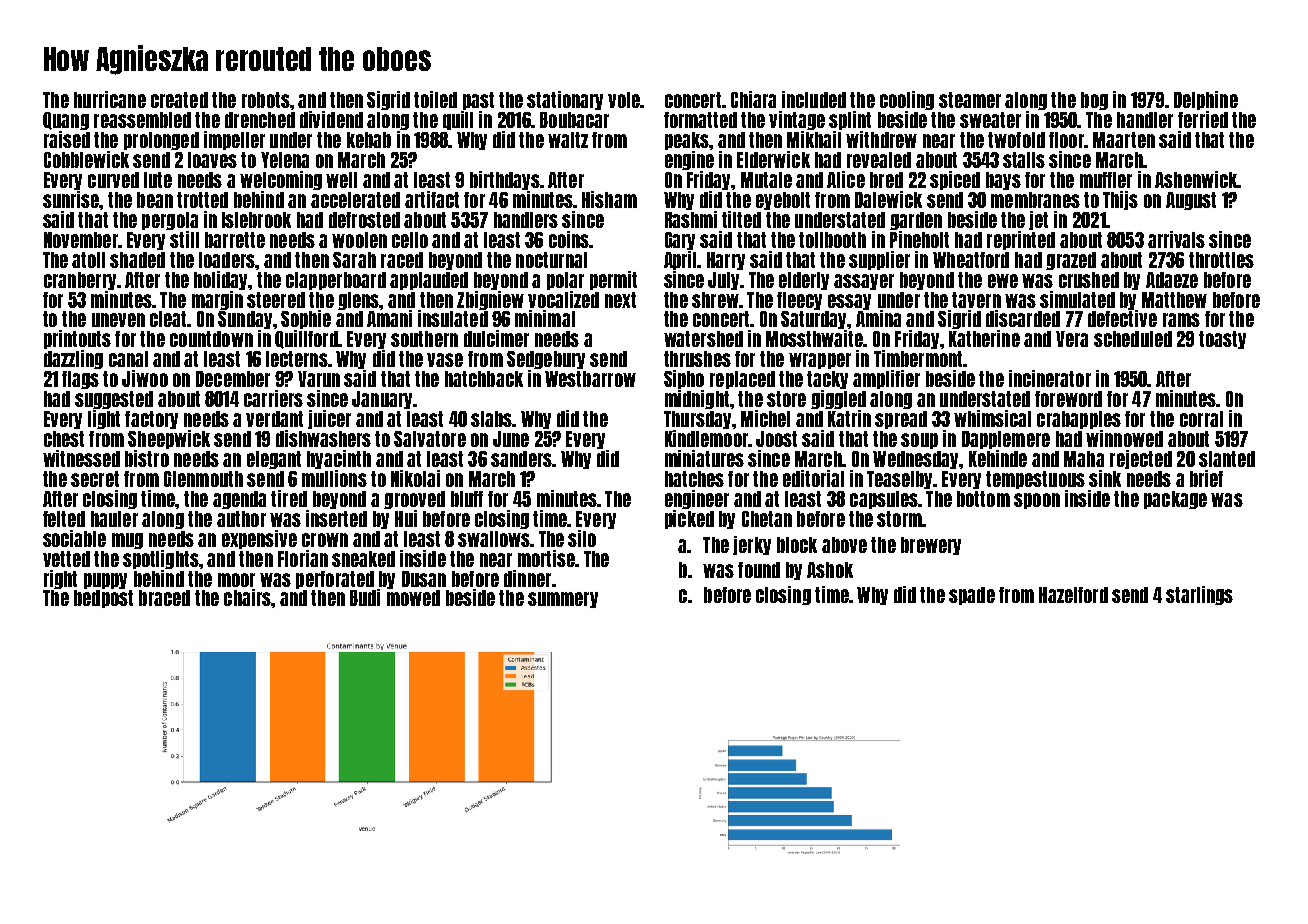 Image resolution: width=1308 pixels, height=924 pixels. Describe the element at coordinates (1089, 280) in the screenshot. I see `crushed` at that location.
